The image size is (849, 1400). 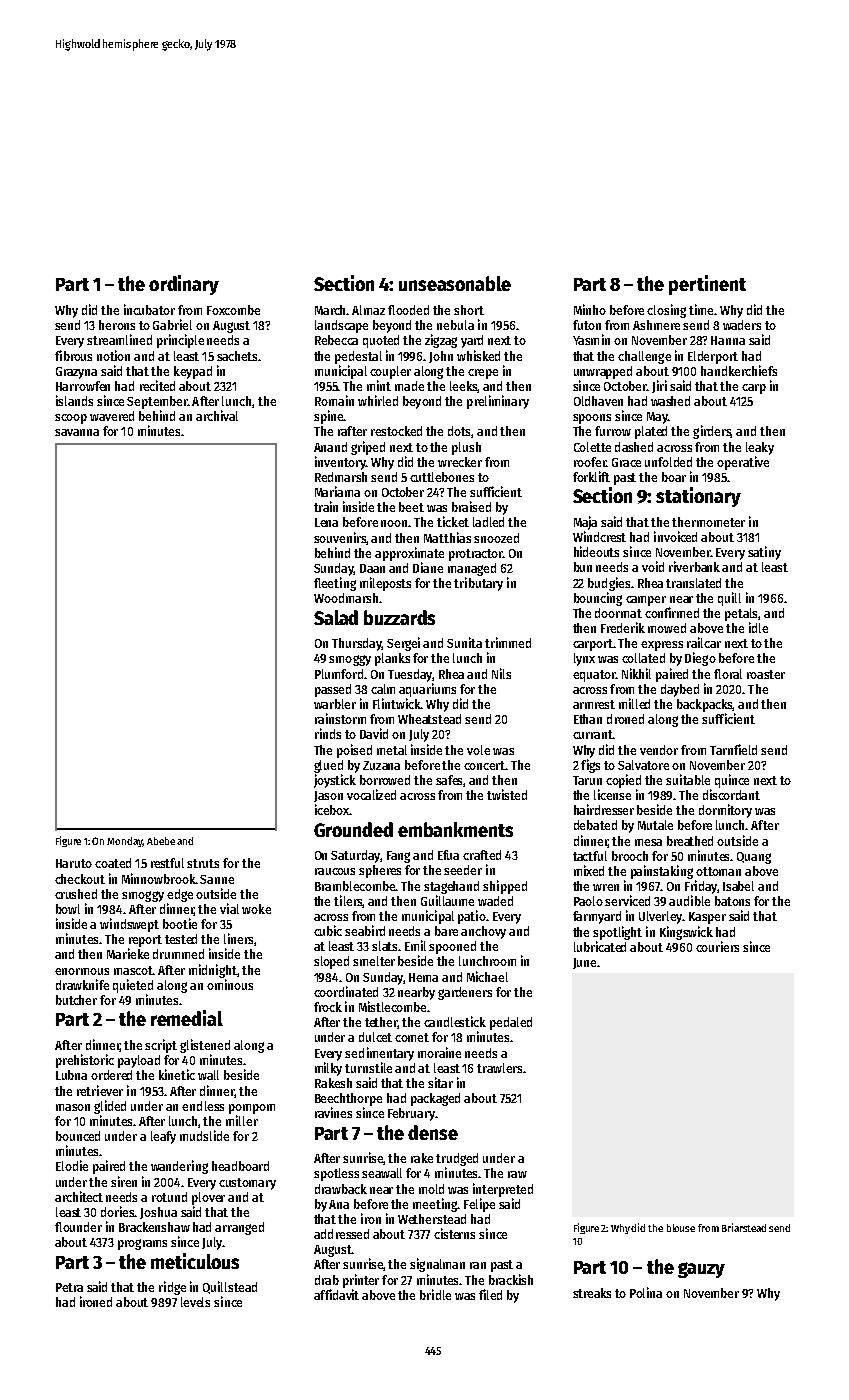 What do you see at coordinates (741, 614) in the screenshot?
I see `petals` at bounding box center [741, 614].
